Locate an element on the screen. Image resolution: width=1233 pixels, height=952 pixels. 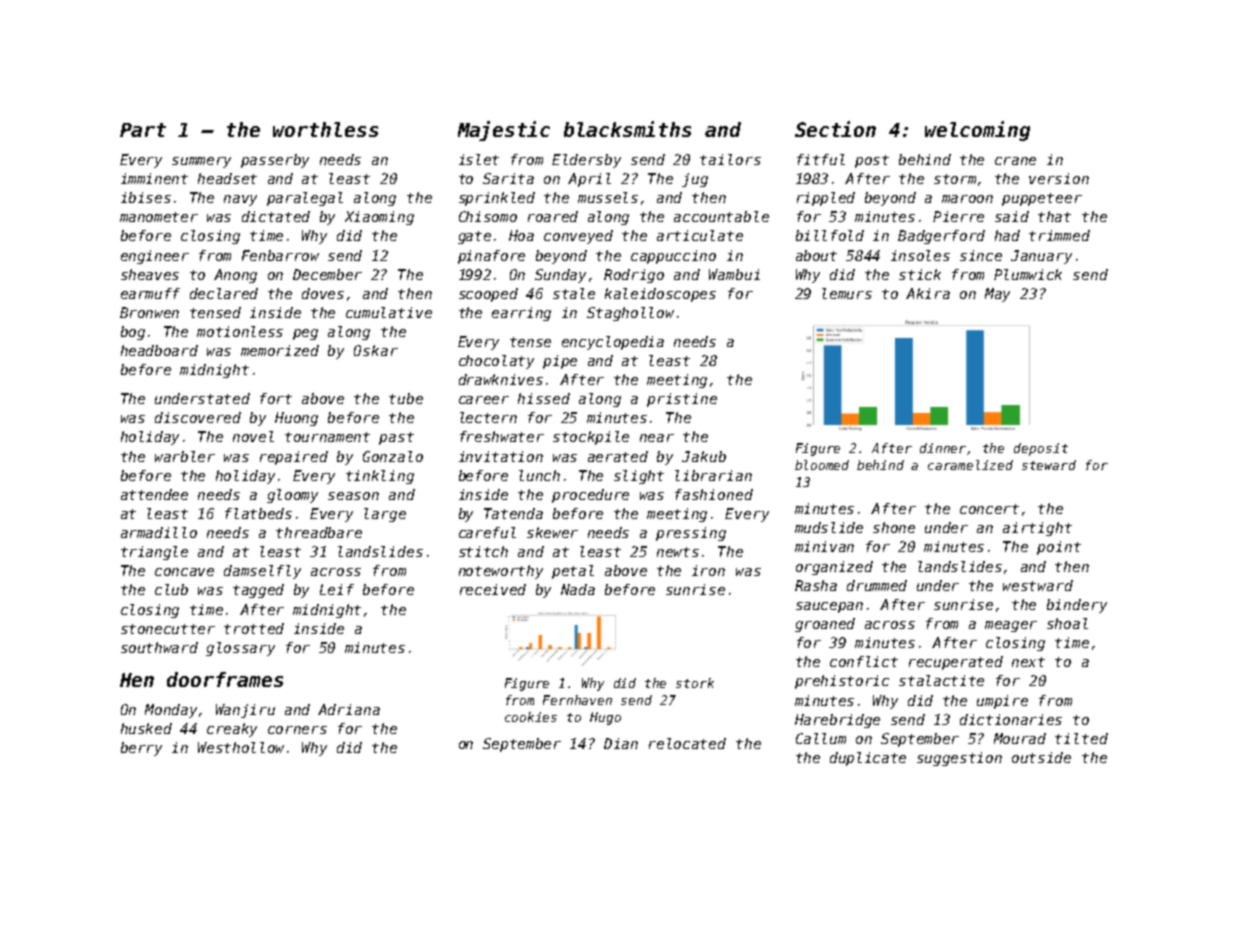
gloomy is located at coordinates (292, 496).
